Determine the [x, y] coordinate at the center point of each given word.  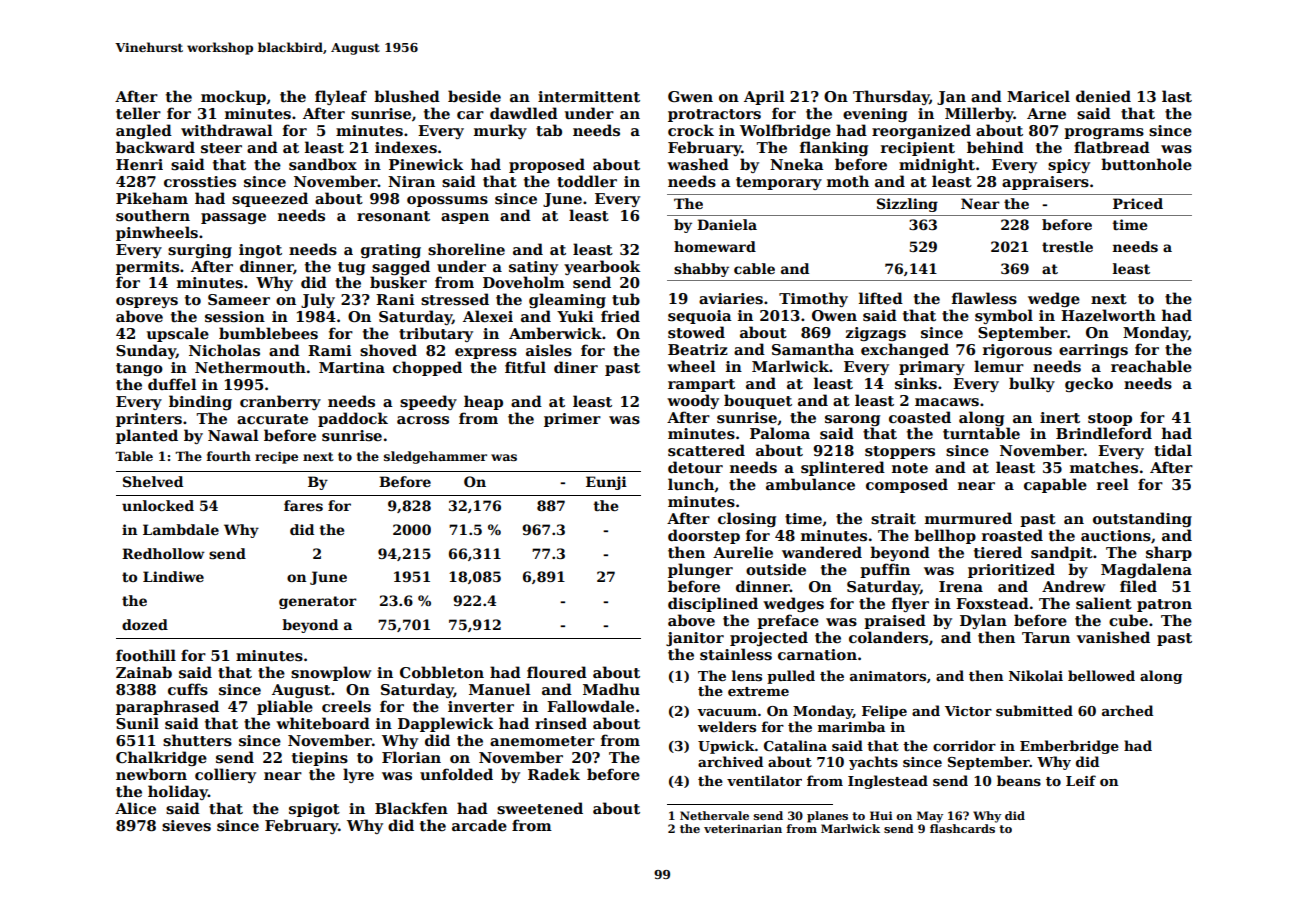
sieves [186, 825]
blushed [407, 96]
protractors [714, 115]
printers [149, 420]
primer [572, 420]
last [1177, 96]
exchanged [905, 350]
